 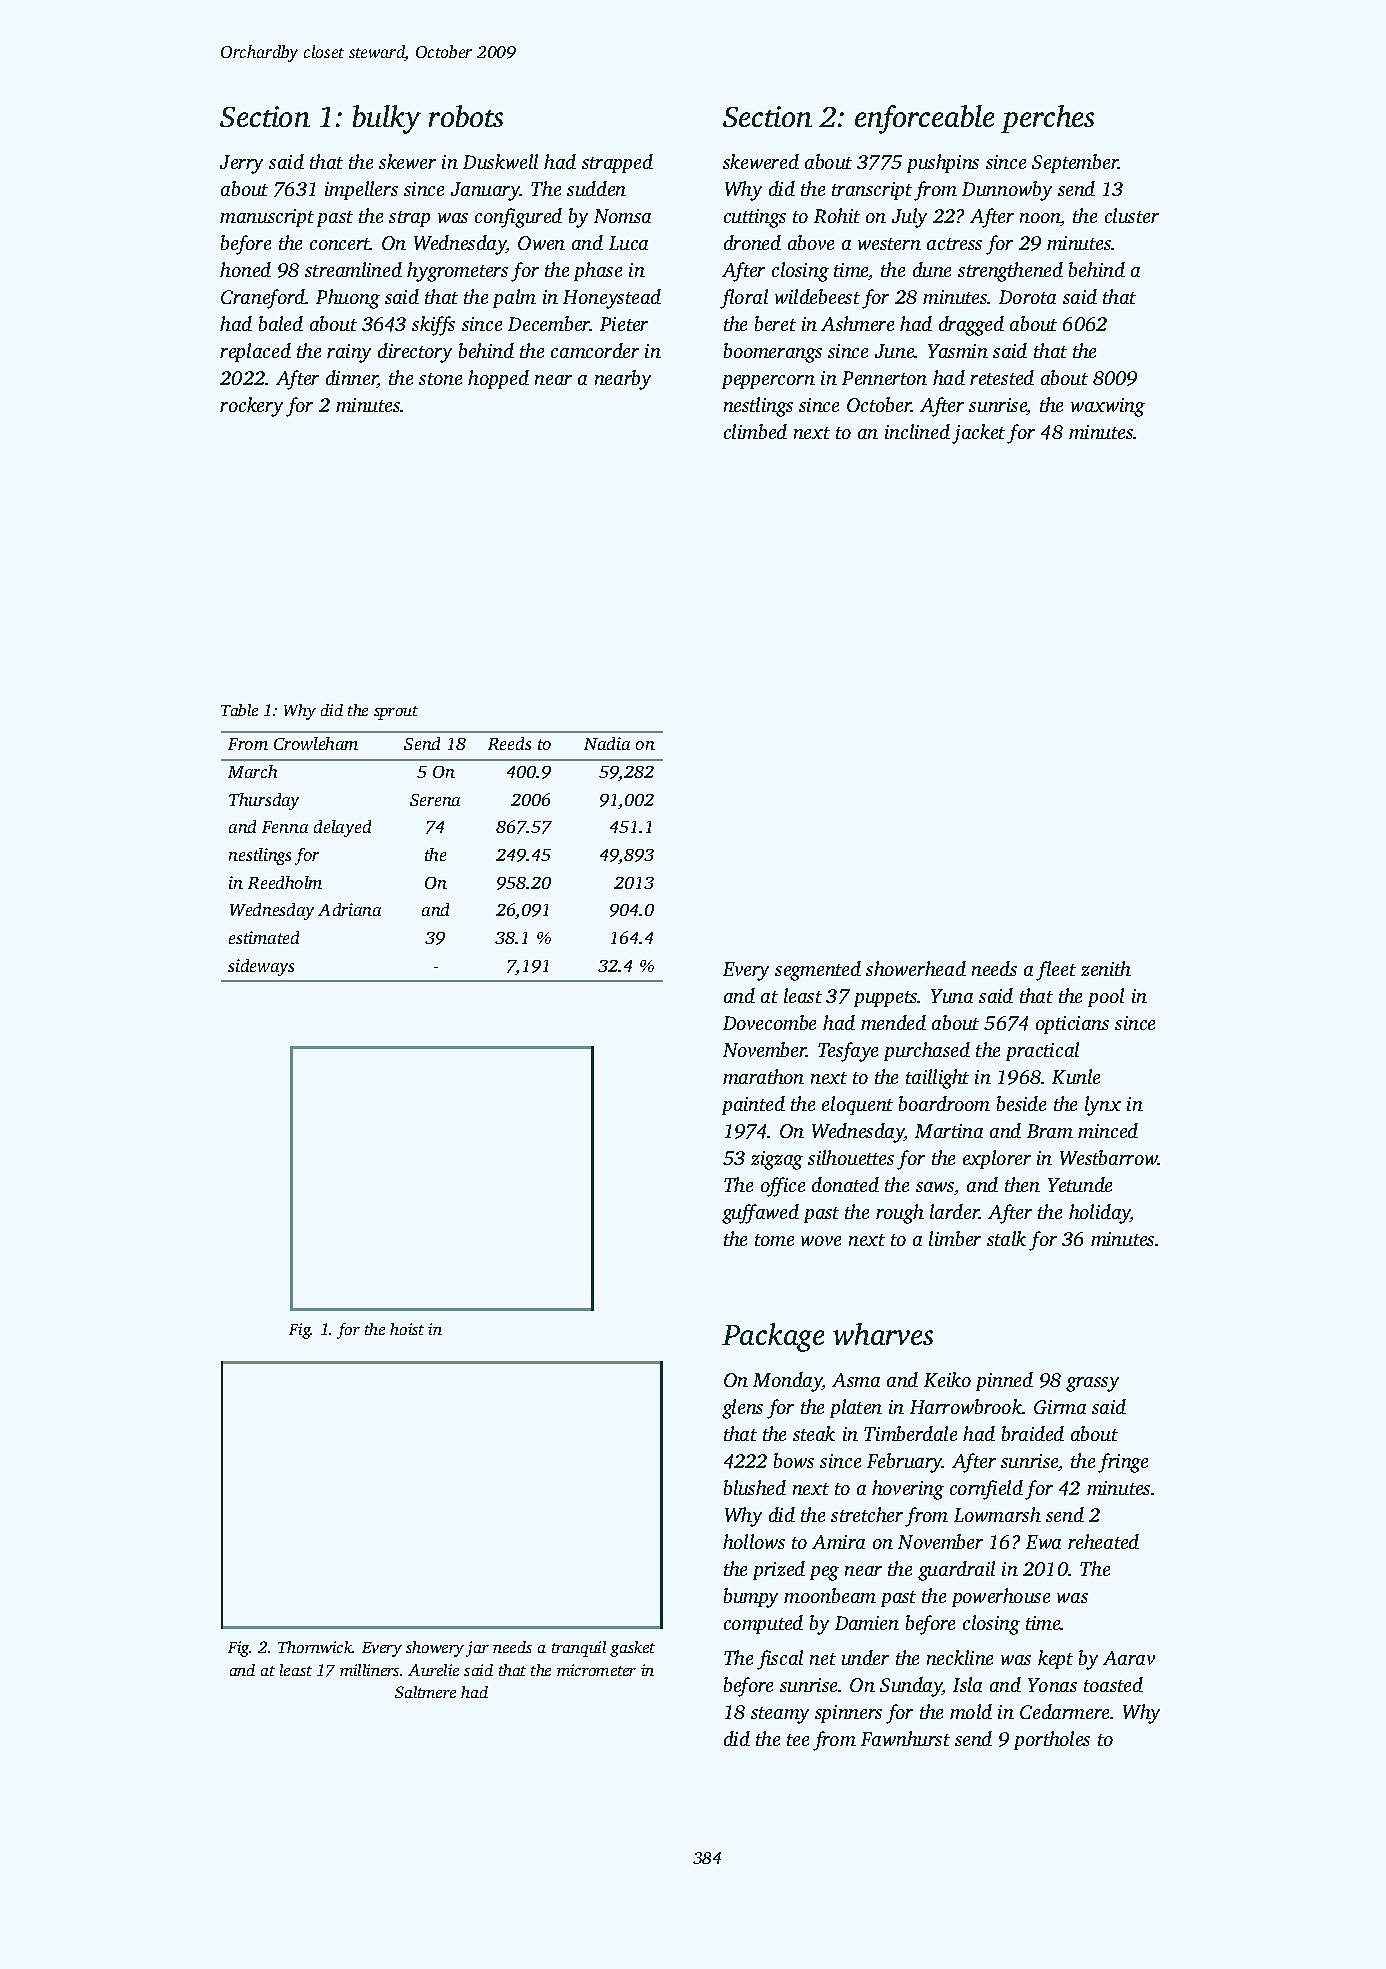 What do you see at coordinates (1106, 968) in the document?
I see `zenith` at bounding box center [1106, 968].
